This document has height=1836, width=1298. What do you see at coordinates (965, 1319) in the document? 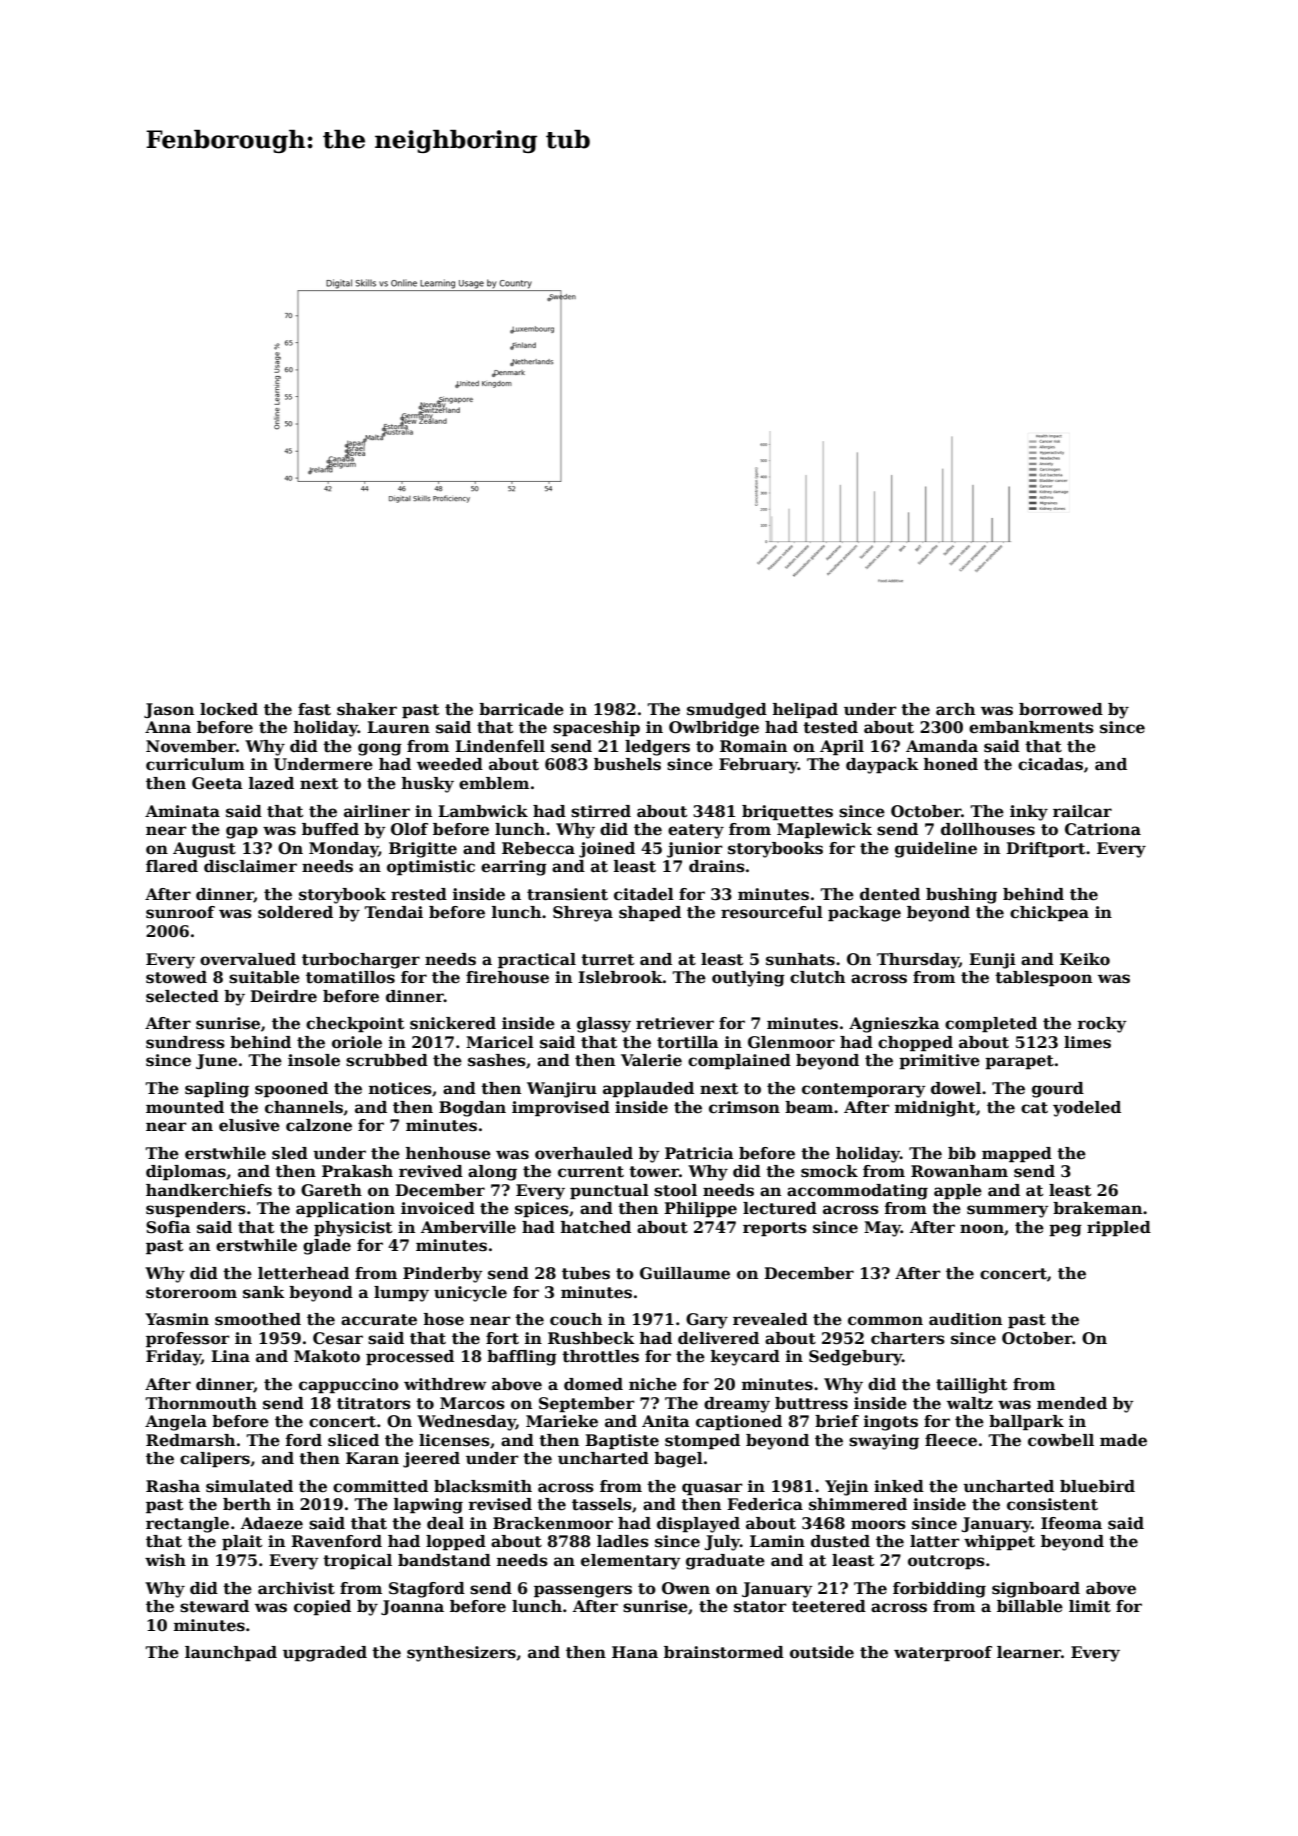
I see `audition` at bounding box center [965, 1319].
